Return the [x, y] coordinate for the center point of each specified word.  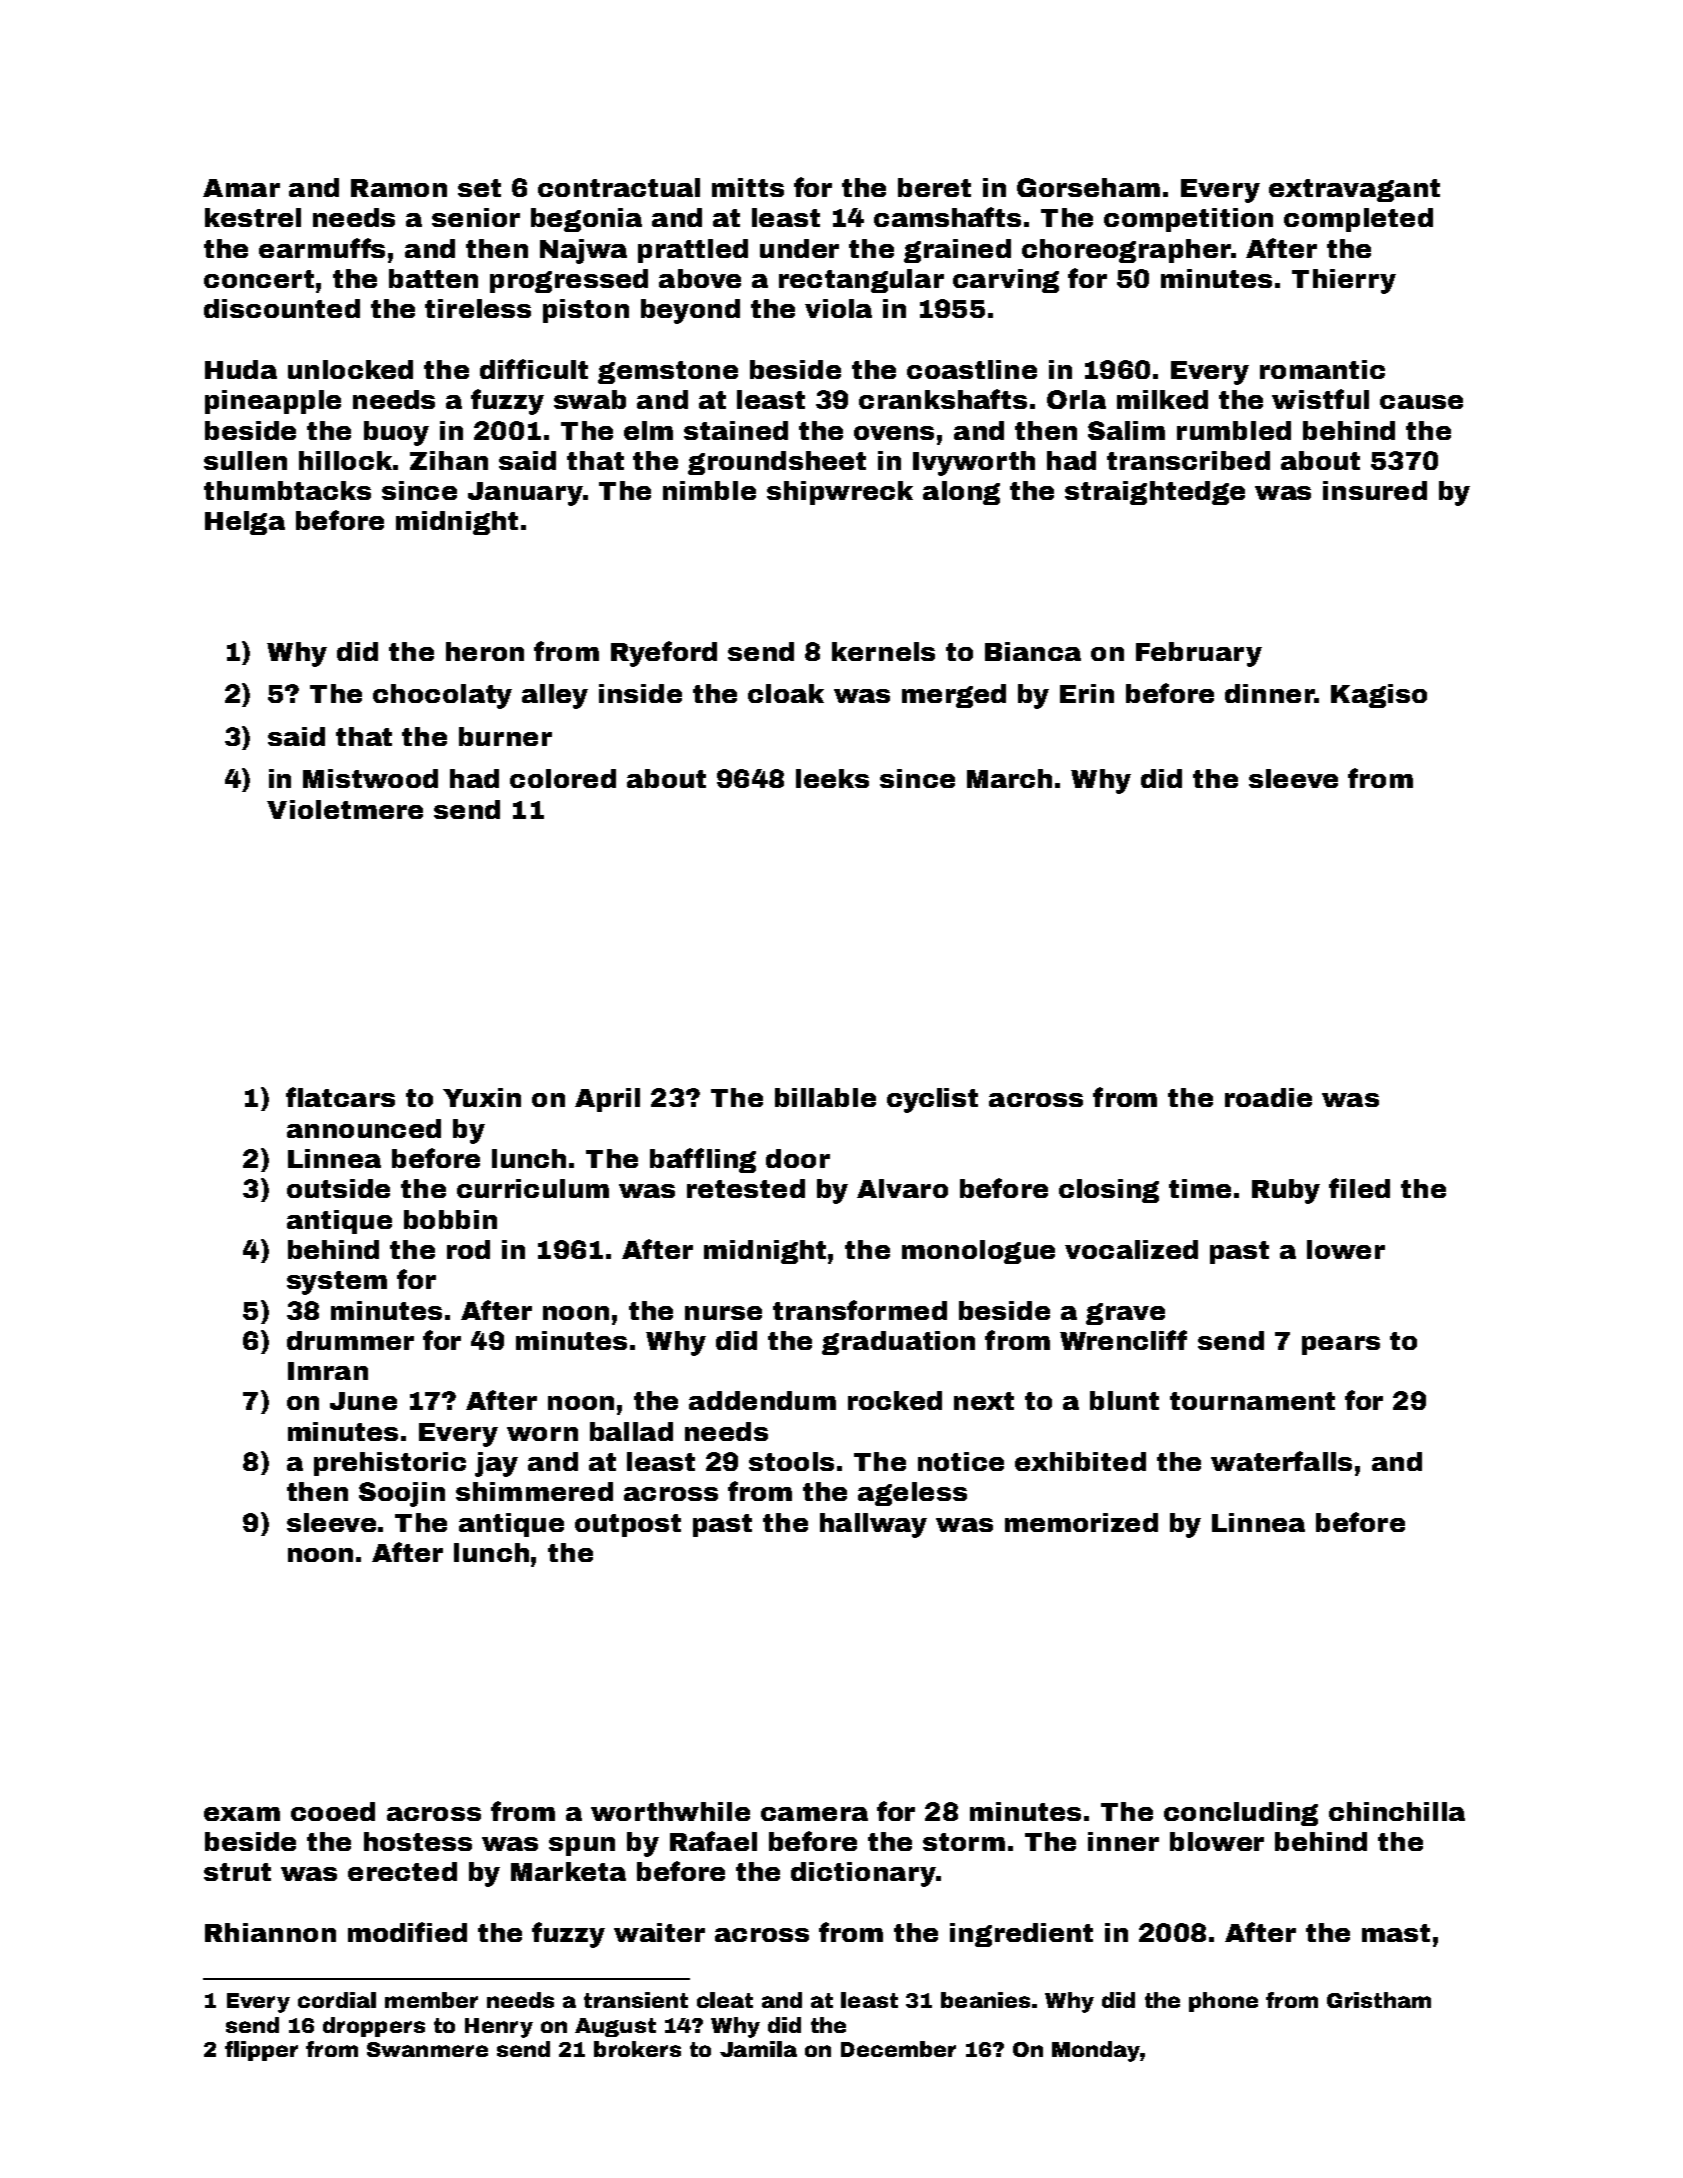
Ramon [399, 188]
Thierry [1344, 281]
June [363, 1401]
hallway [873, 1525]
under [799, 248]
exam [242, 1814]
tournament [1252, 1401]
